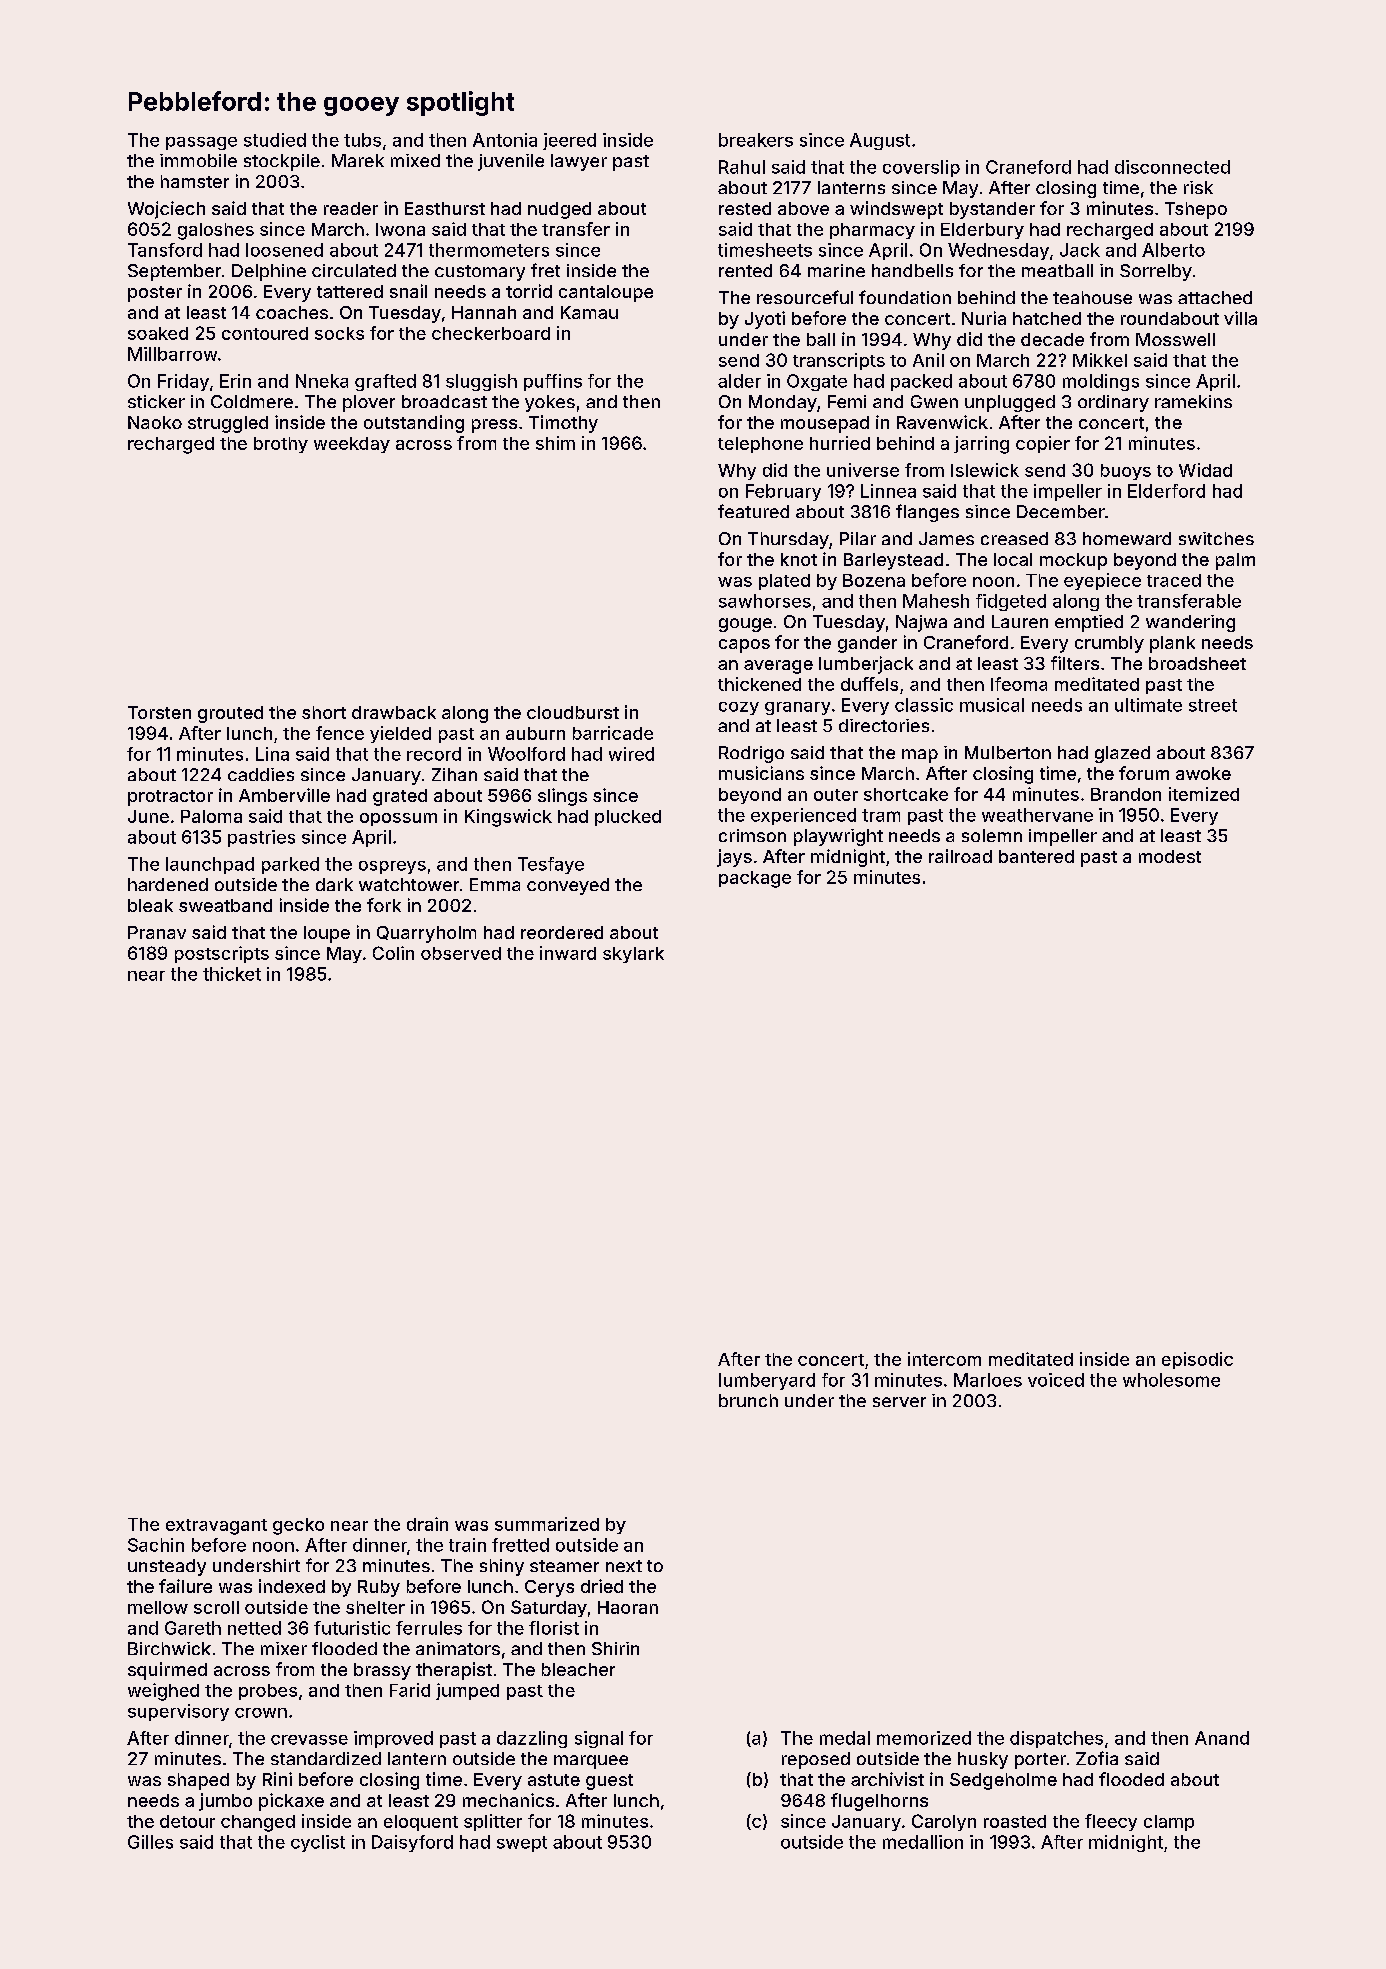 The height and width of the document is (1969, 1386). What do you see at coordinates (187, 1821) in the document?
I see `detour` at bounding box center [187, 1821].
